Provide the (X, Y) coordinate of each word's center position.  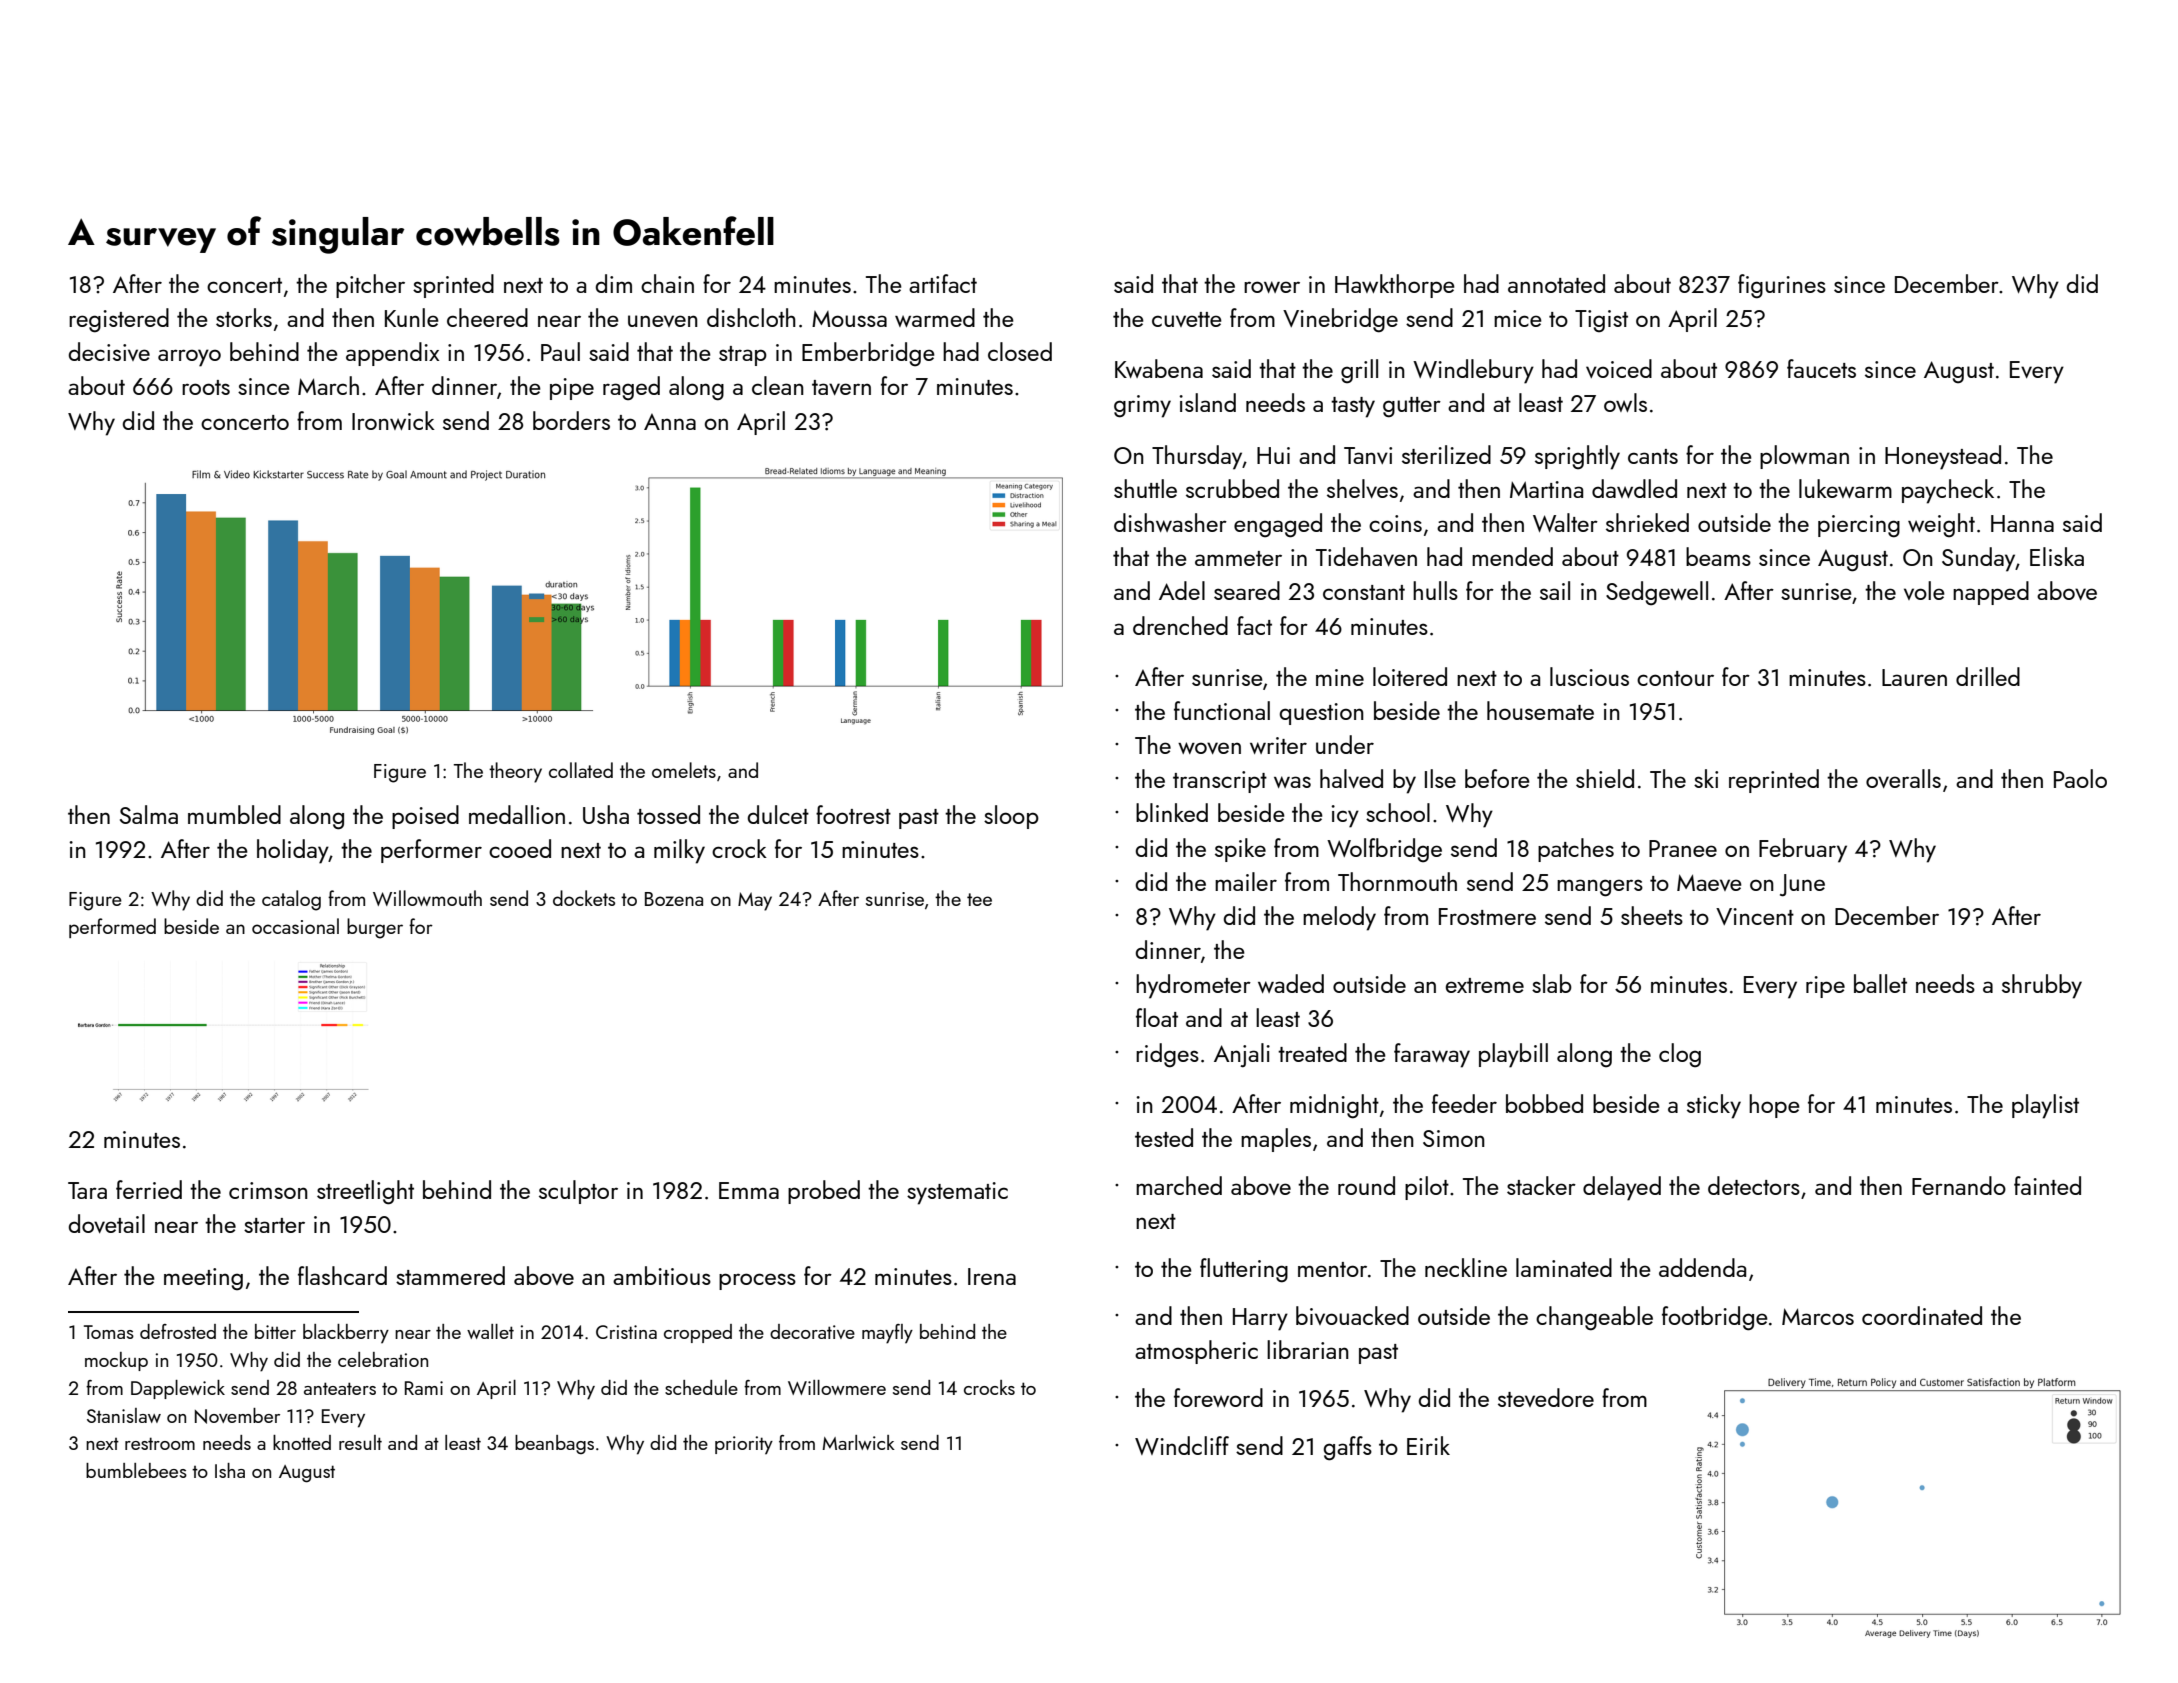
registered (119, 320)
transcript (1220, 782)
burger (375, 928)
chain (667, 283)
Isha (230, 1470)
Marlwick (858, 1442)
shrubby (2042, 986)
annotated (1556, 283)
